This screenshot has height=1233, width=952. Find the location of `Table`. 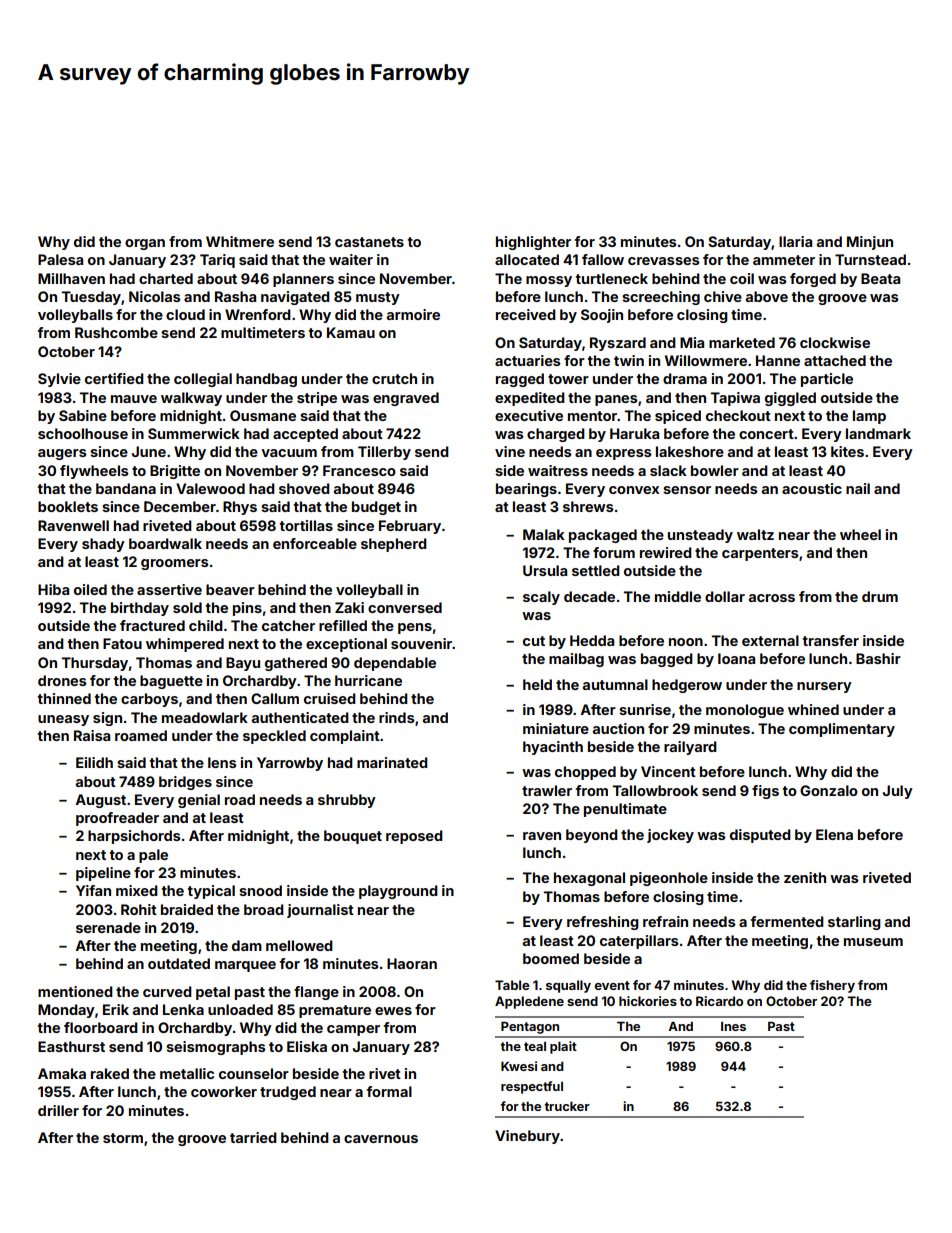

Table is located at coordinates (512, 985).
